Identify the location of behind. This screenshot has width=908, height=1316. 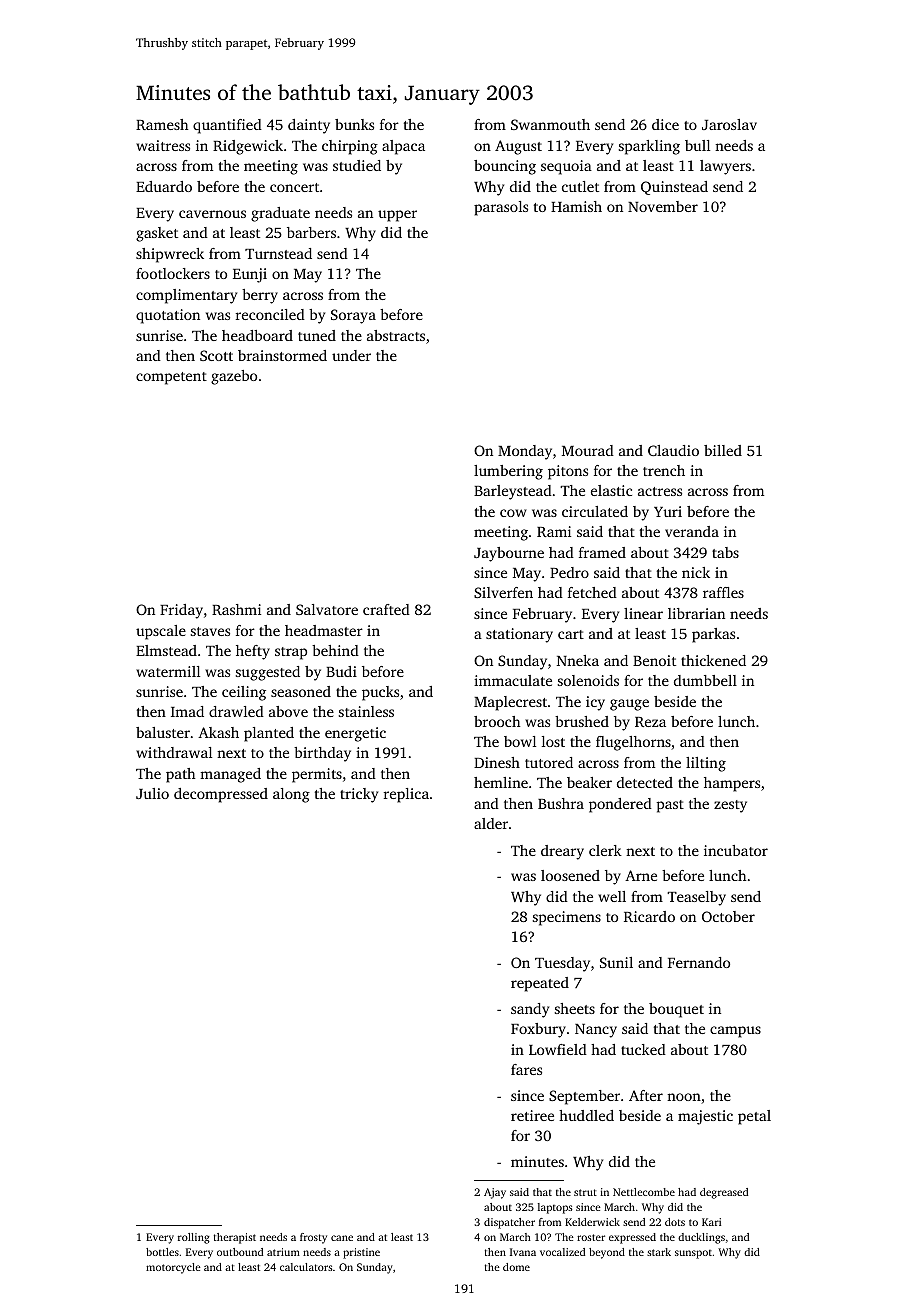
(335, 650).
